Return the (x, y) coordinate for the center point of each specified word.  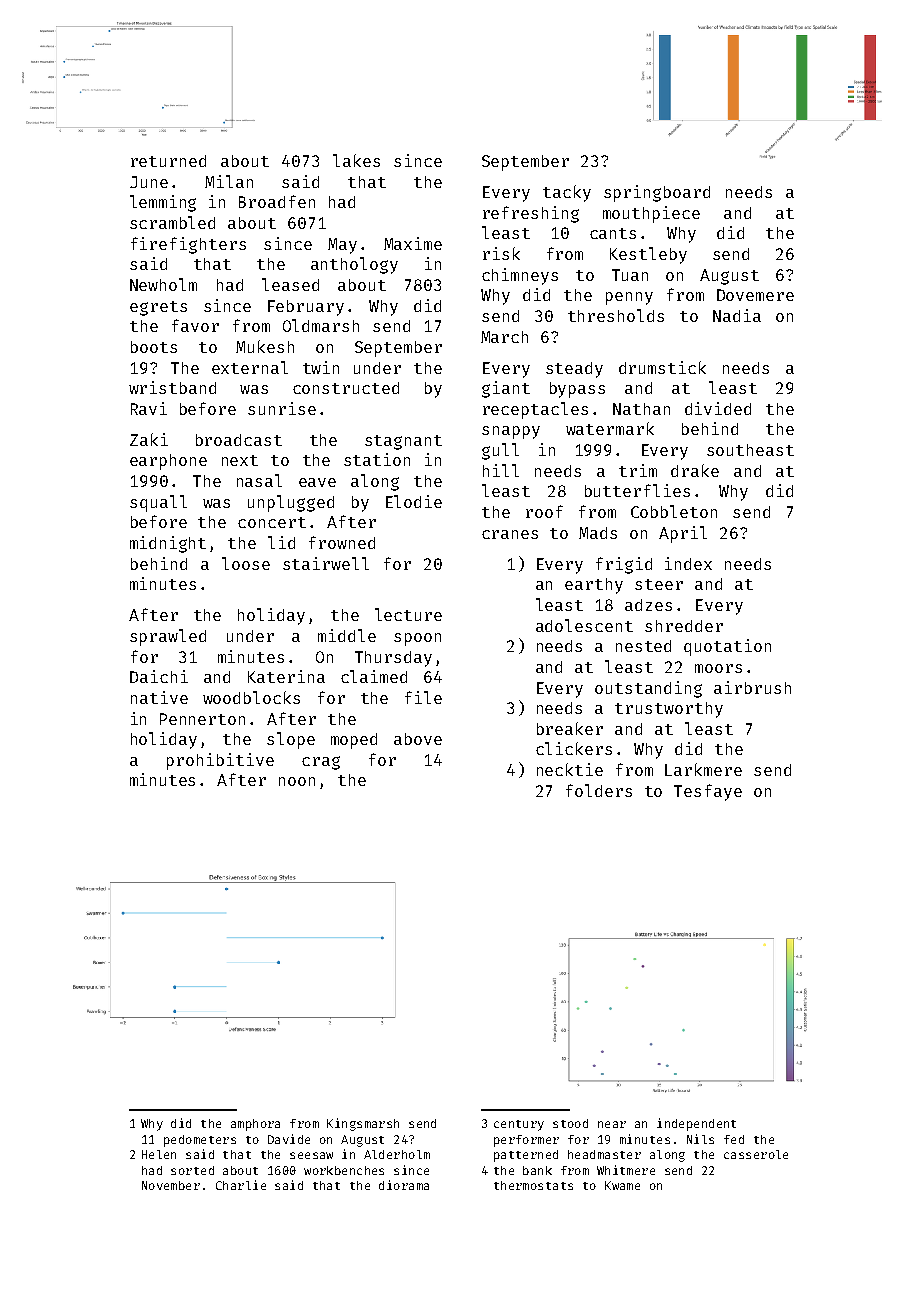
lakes (356, 160)
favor (195, 325)
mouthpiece (651, 214)
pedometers (200, 1141)
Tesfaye (708, 792)
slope (291, 740)
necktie (570, 769)
